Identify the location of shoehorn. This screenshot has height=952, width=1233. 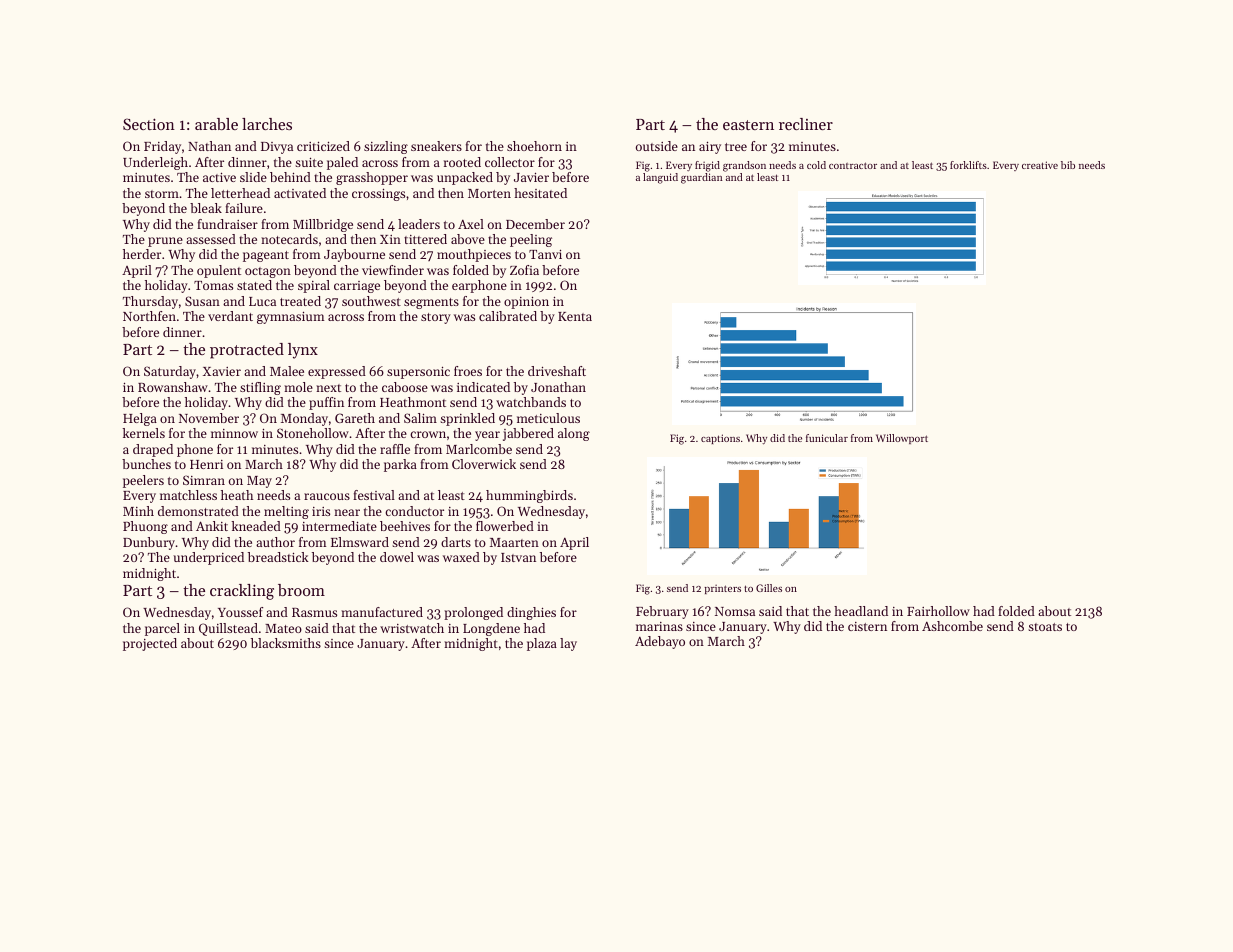
(534, 146).
